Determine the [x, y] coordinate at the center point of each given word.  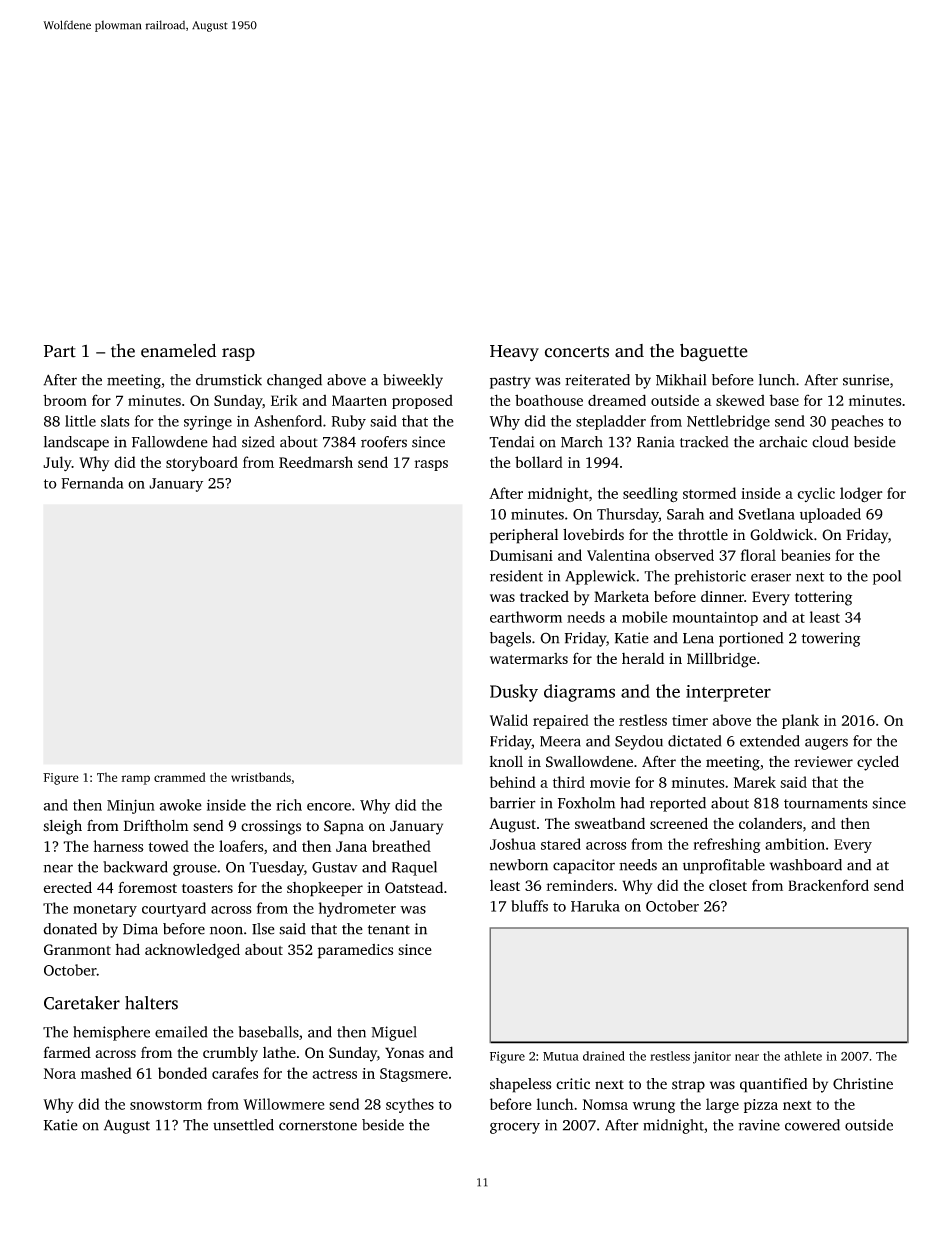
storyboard [202, 464]
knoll [506, 761]
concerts [577, 352]
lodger [861, 495]
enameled [178, 351]
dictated [694, 741]
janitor [712, 1057]
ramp [135, 780]
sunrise [866, 380]
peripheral [524, 536]
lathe [279, 1052]
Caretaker [82, 1003]
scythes [410, 1105]
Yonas [404, 1052]
